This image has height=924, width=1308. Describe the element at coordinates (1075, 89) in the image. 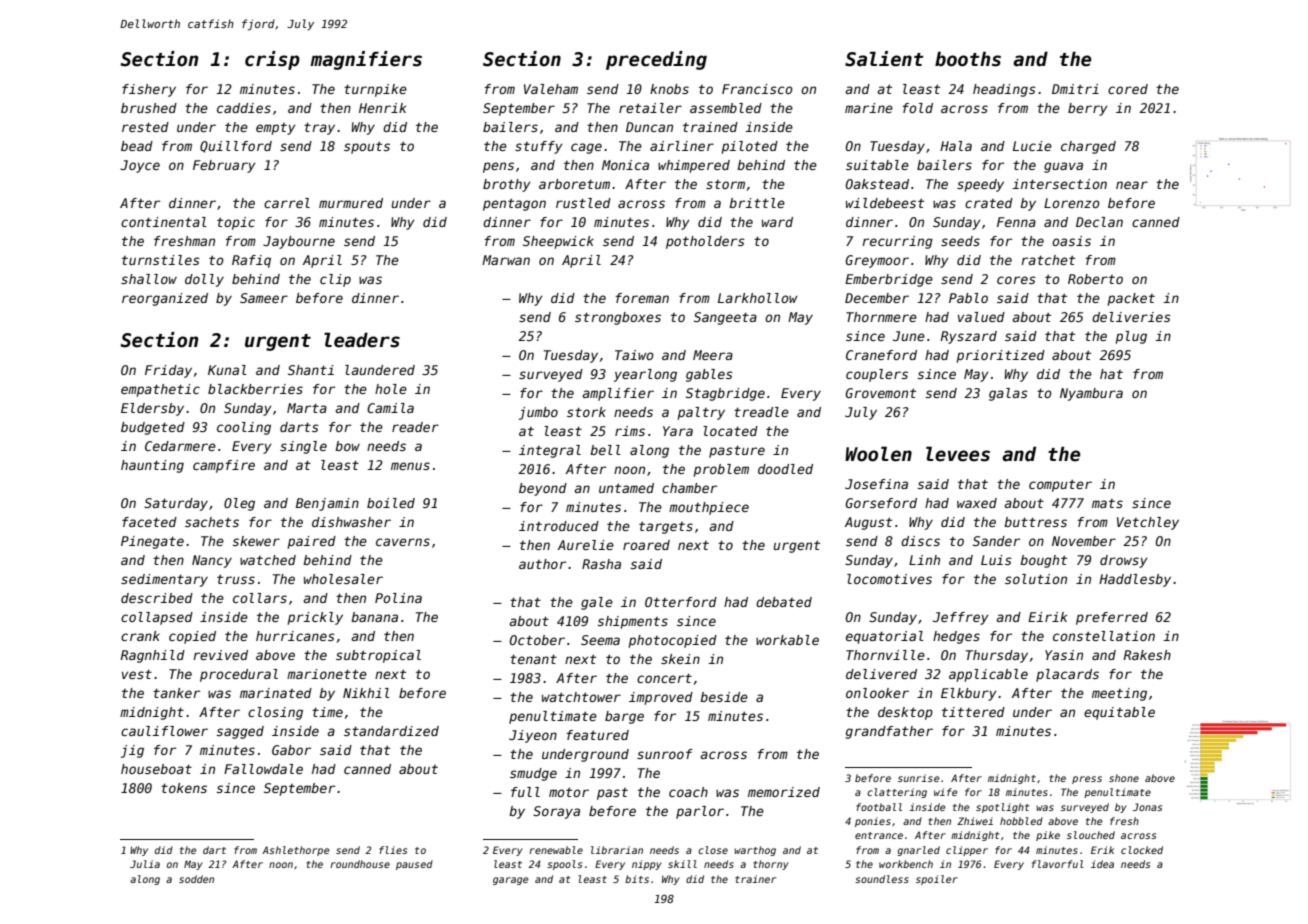

I see `Dmitri` at that location.
